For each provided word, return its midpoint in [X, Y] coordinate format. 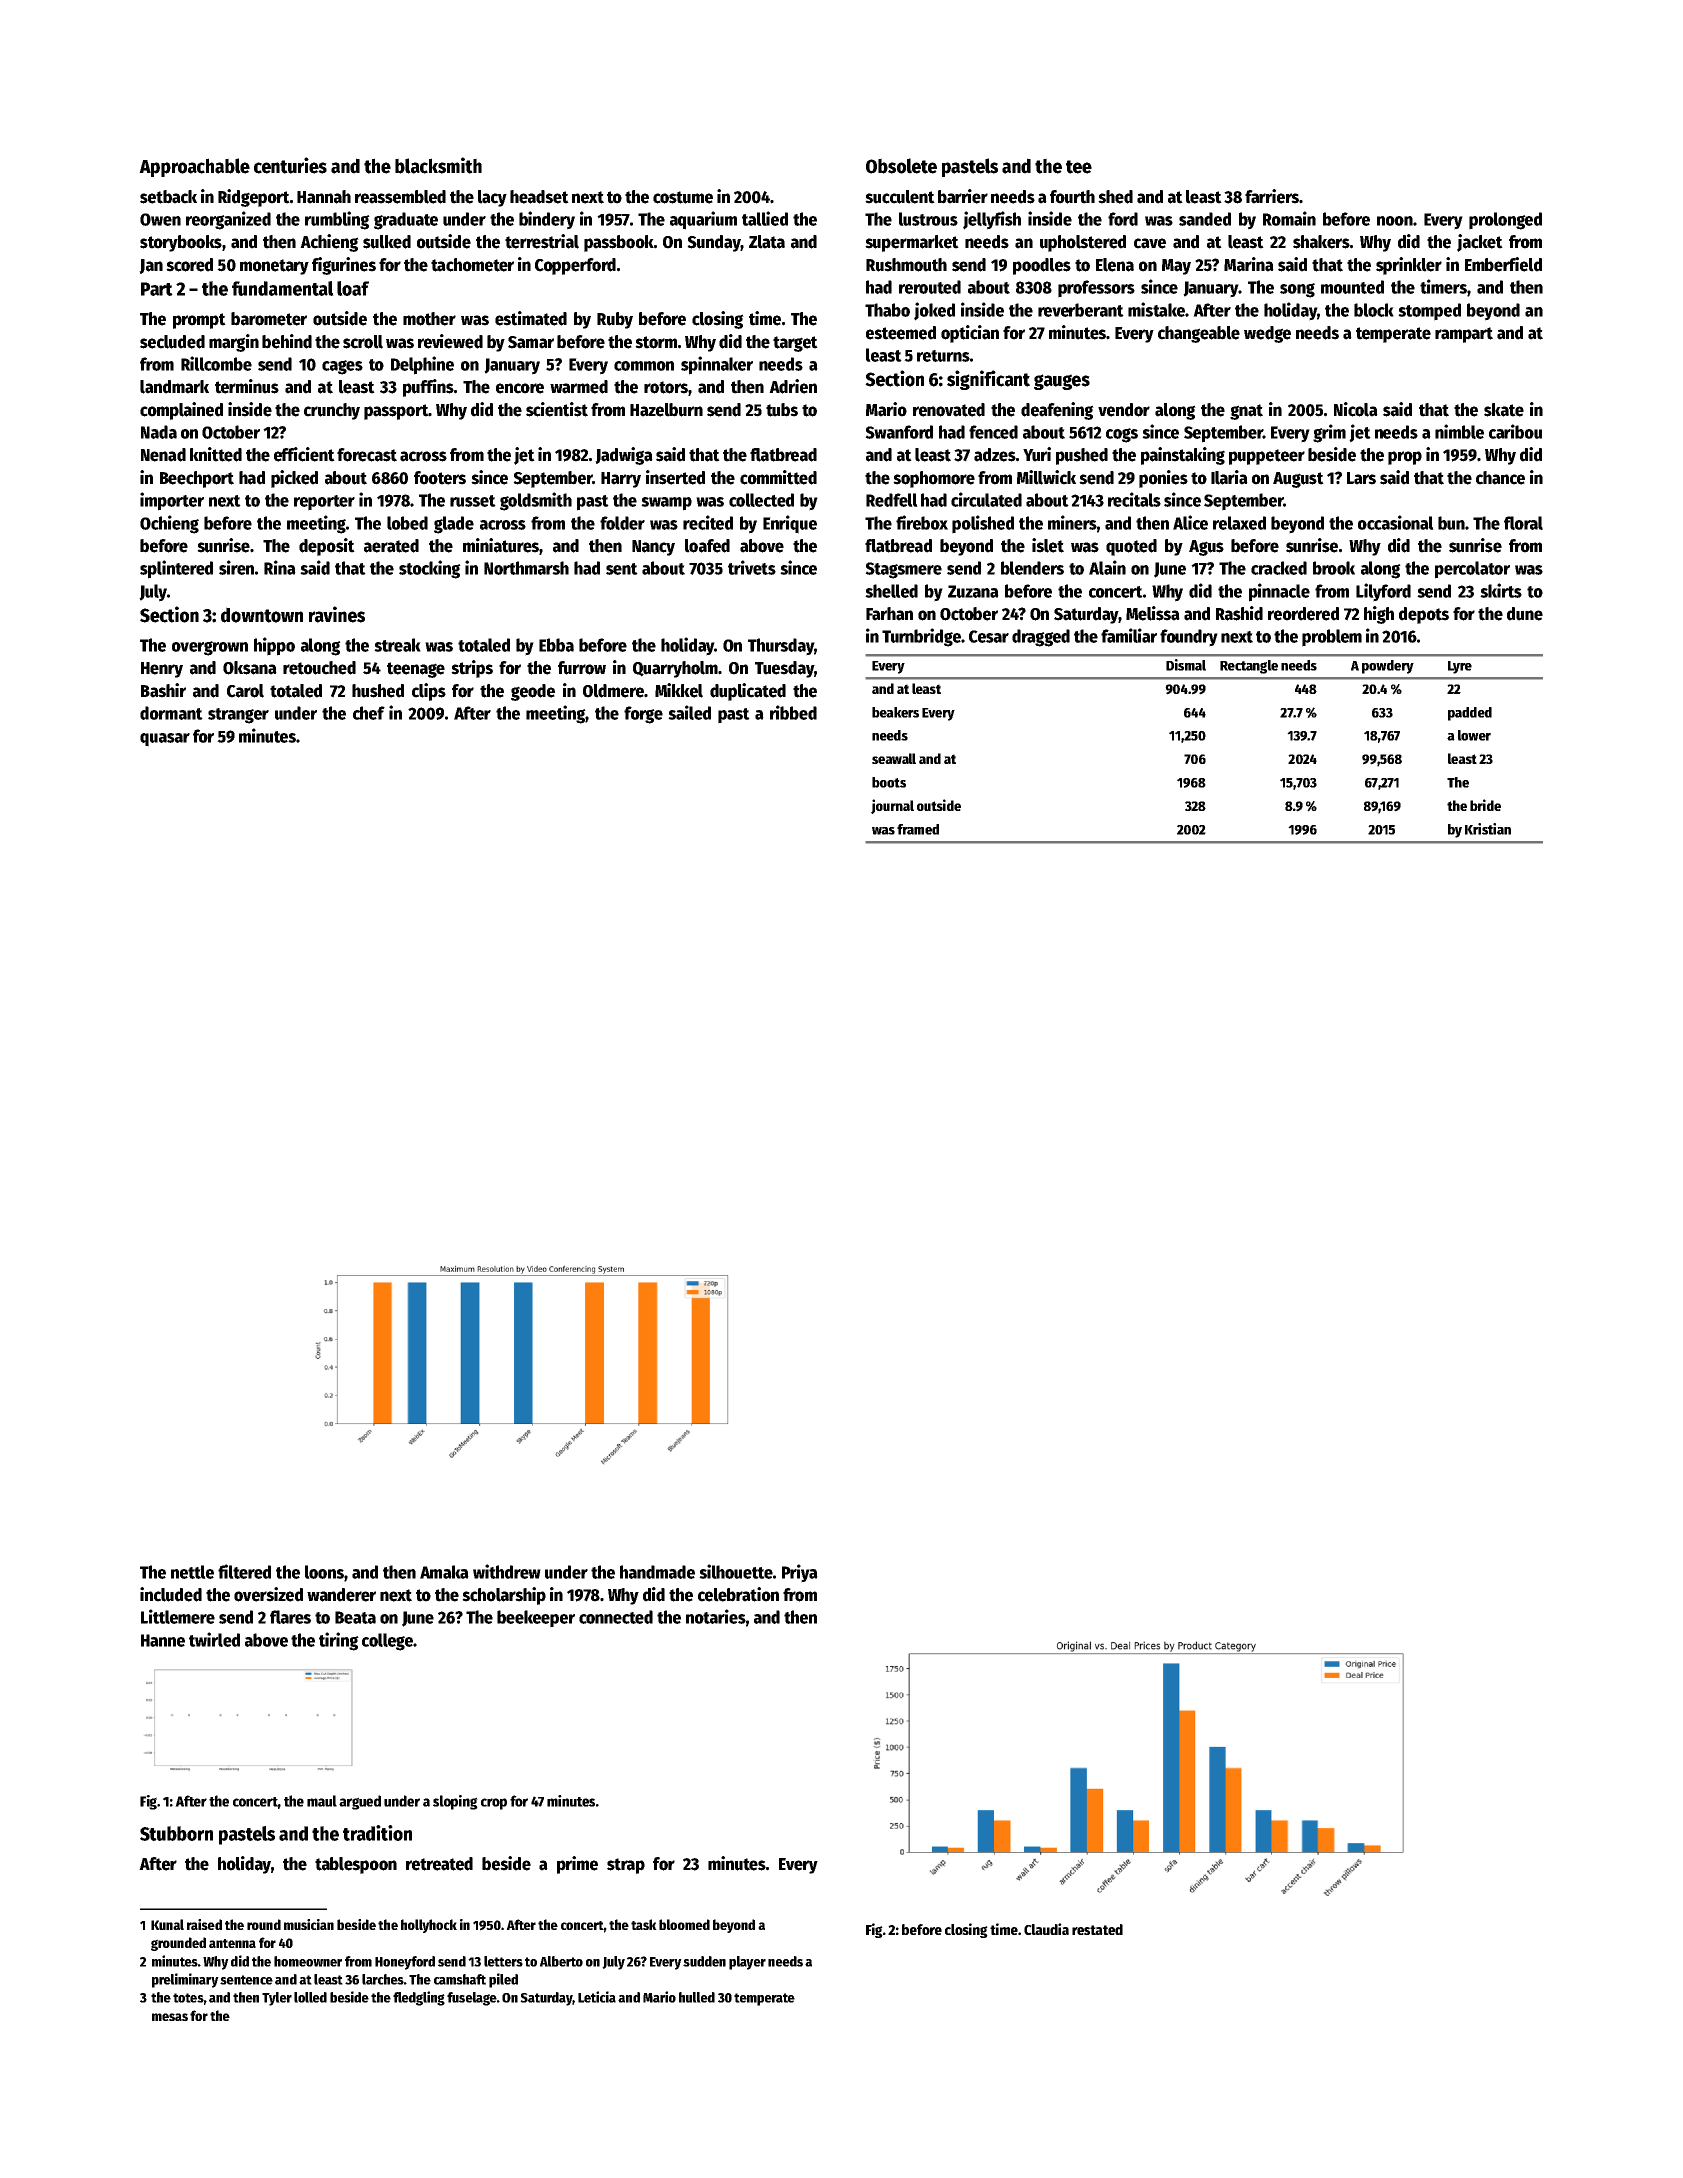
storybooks [181, 243]
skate [1504, 410]
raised [204, 1924]
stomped [1429, 312]
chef [369, 713]
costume [683, 197]
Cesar [989, 636]
